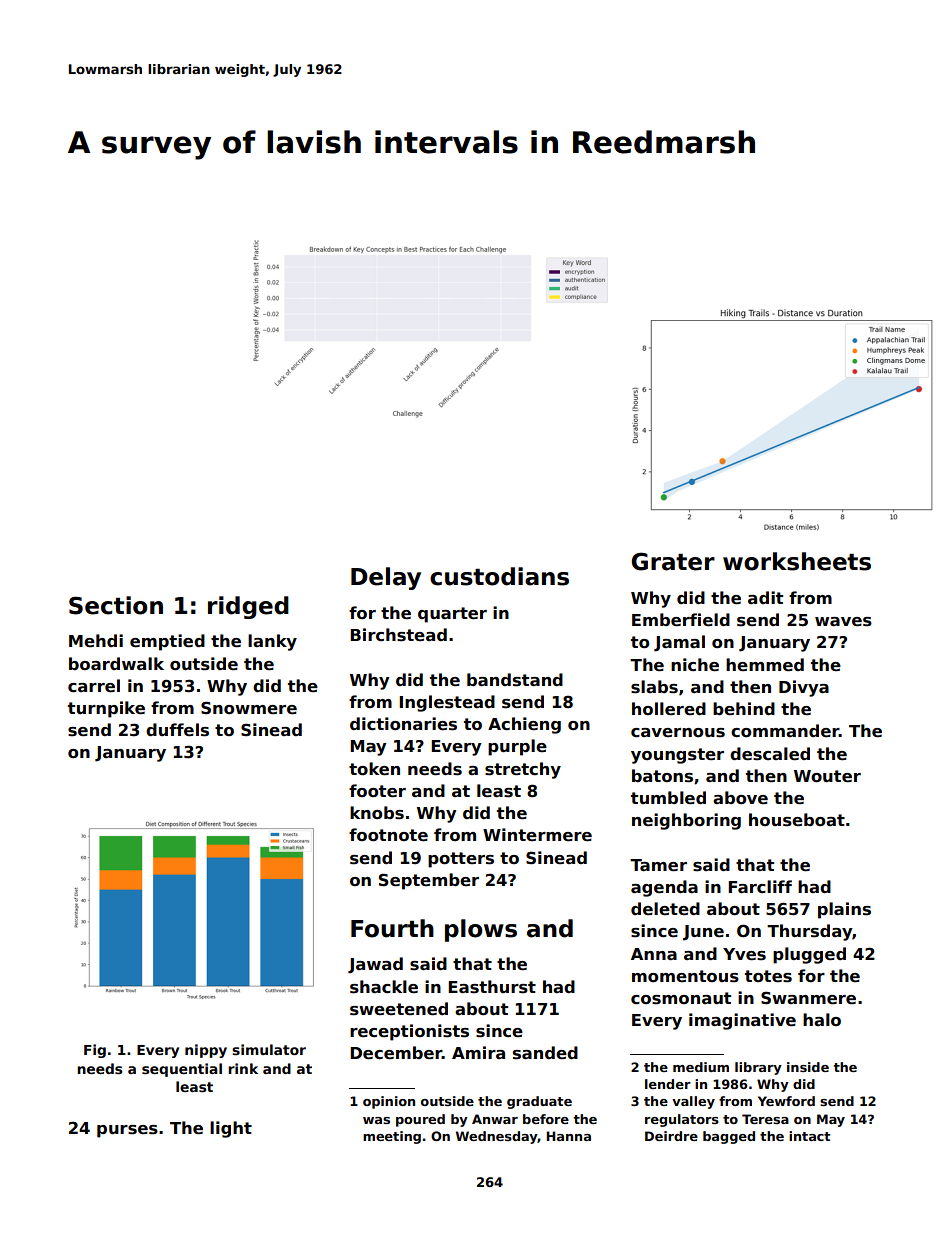  What do you see at coordinates (673, 561) in the page?
I see `Grater` at bounding box center [673, 561].
